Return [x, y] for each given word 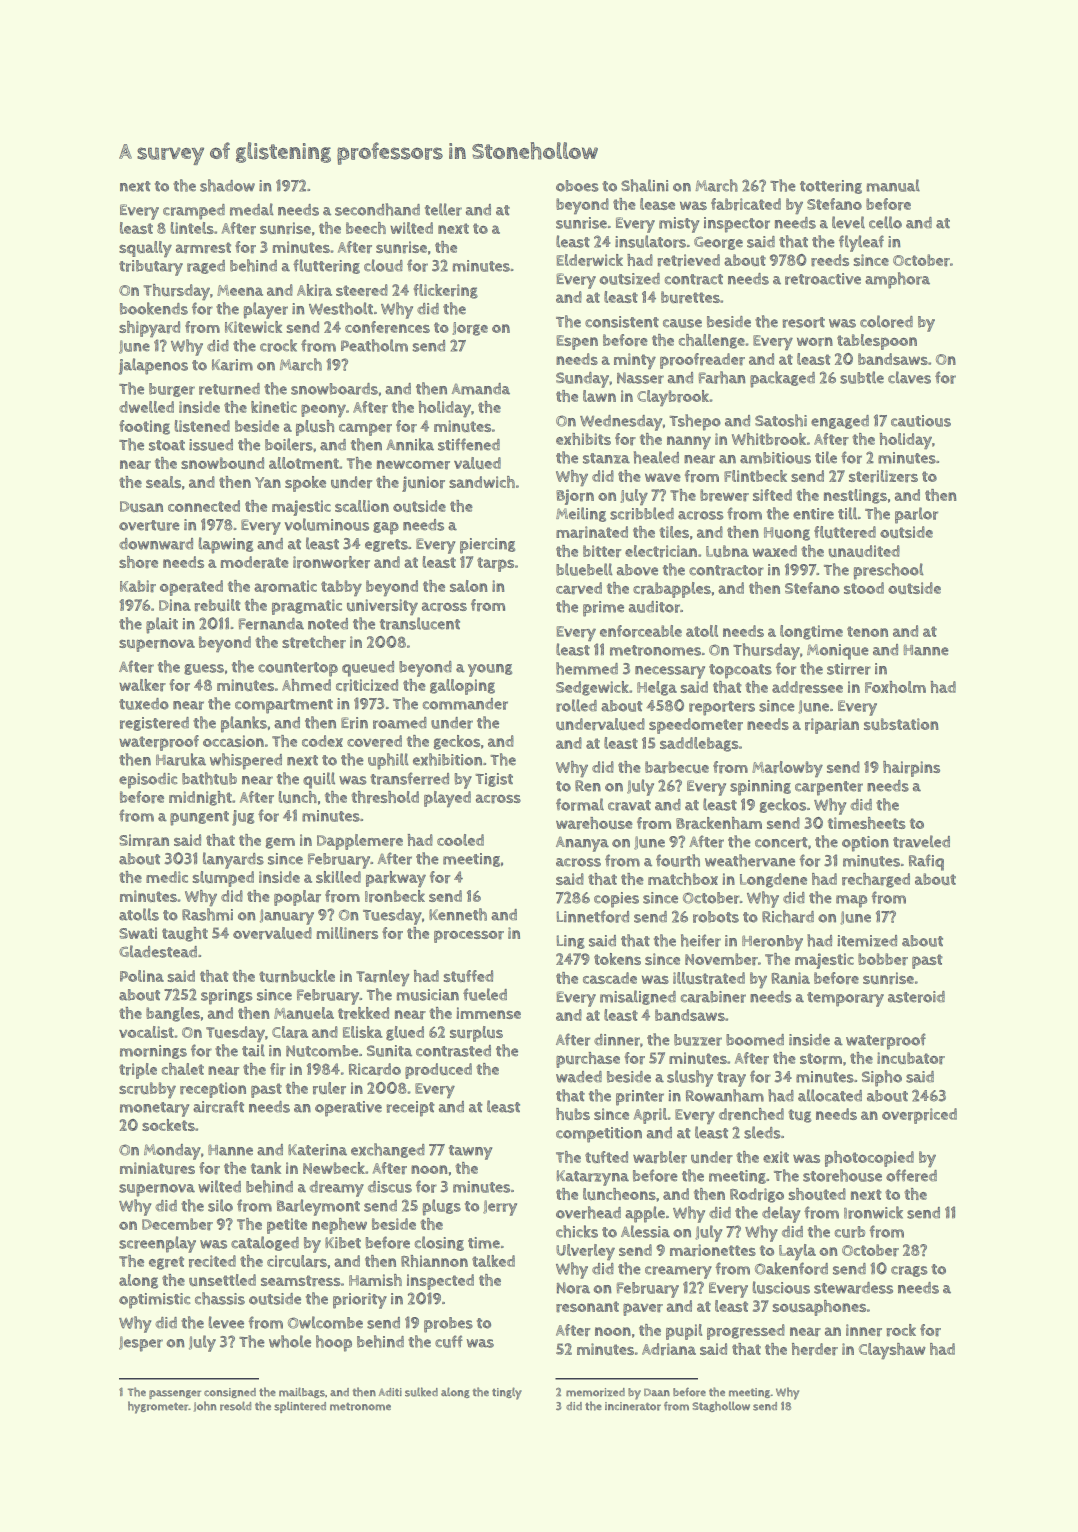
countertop [298, 669]
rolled [576, 705]
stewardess [853, 1288]
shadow [227, 185]
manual [893, 185]
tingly [507, 1393]
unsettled [222, 1280]
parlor [916, 515]
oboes [577, 186]
